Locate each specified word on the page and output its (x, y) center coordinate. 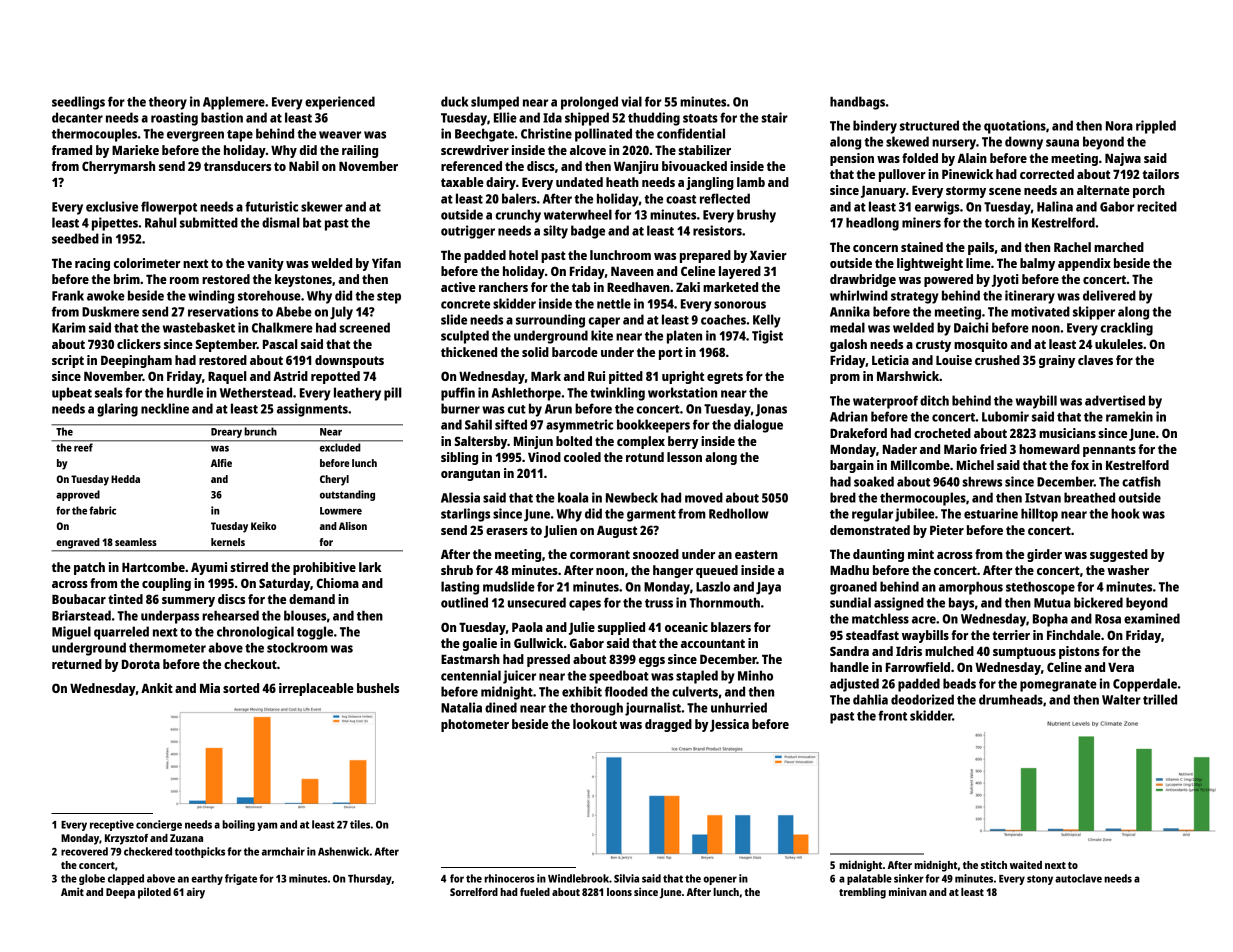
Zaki (688, 287)
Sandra (849, 651)
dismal (281, 222)
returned (77, 664)
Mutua (1052, 603)
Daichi (971, 327)
